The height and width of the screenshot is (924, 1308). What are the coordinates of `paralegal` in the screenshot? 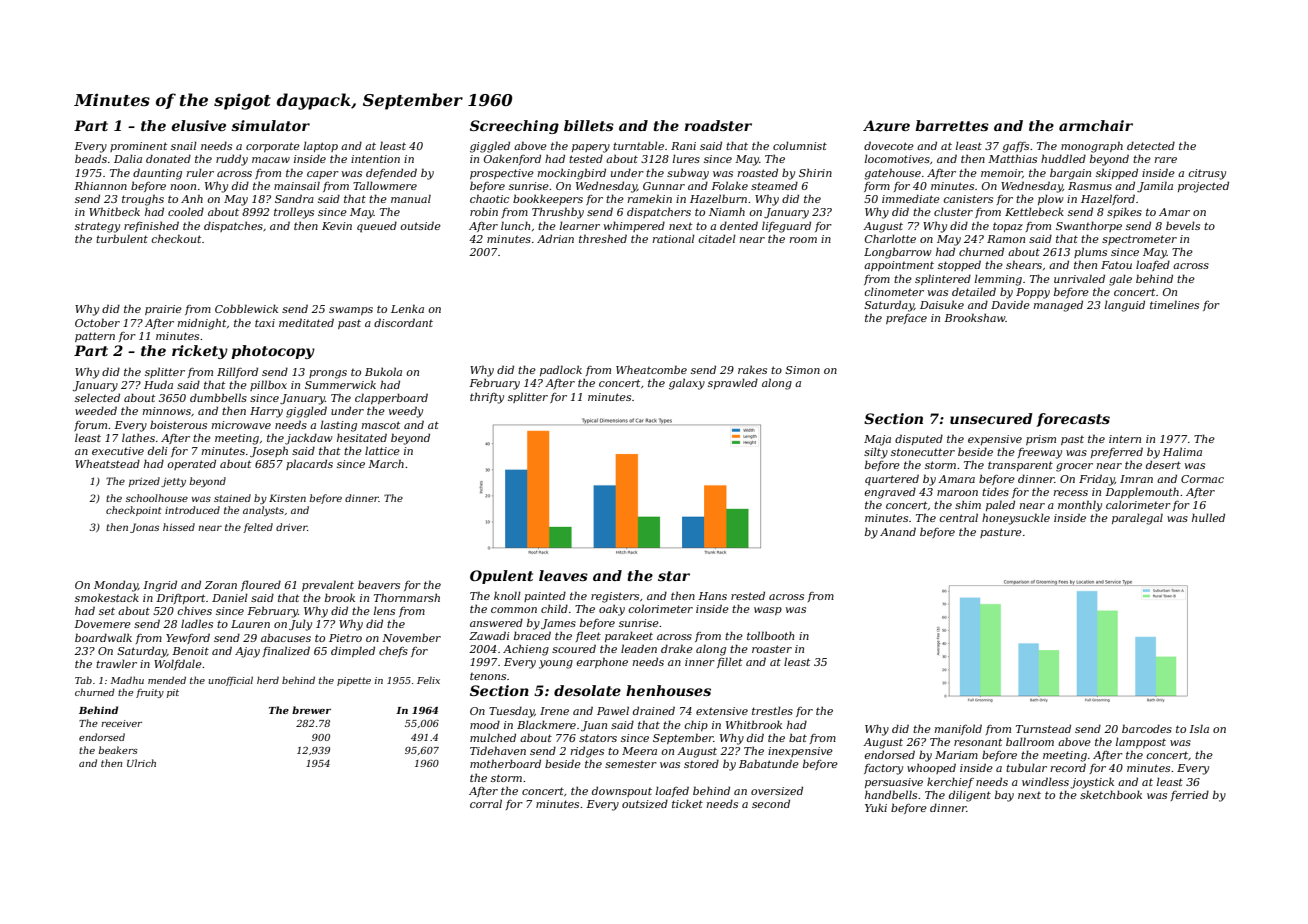 It's located at (1137, 519).
